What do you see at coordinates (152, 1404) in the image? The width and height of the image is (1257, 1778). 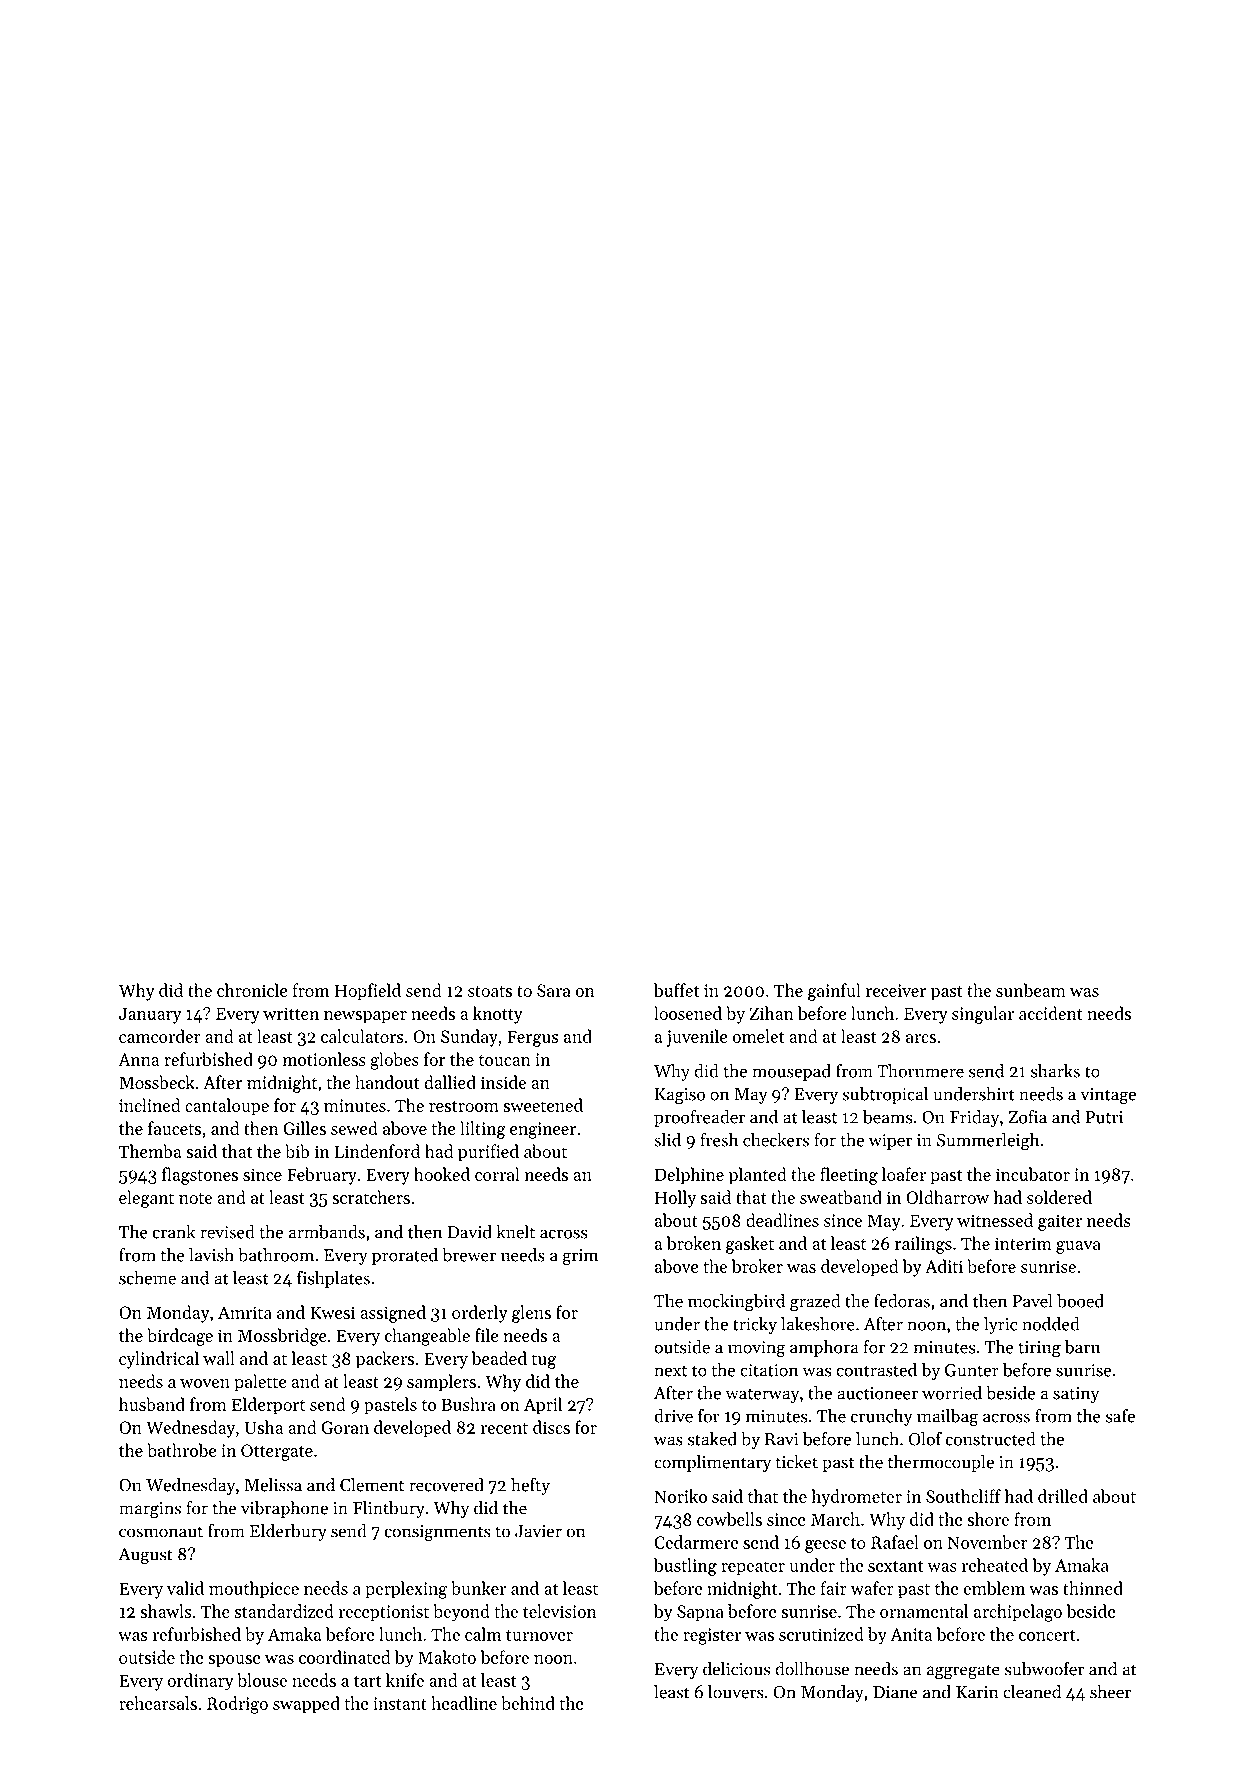 I see `husband` at bounding box center [152, 1404].
